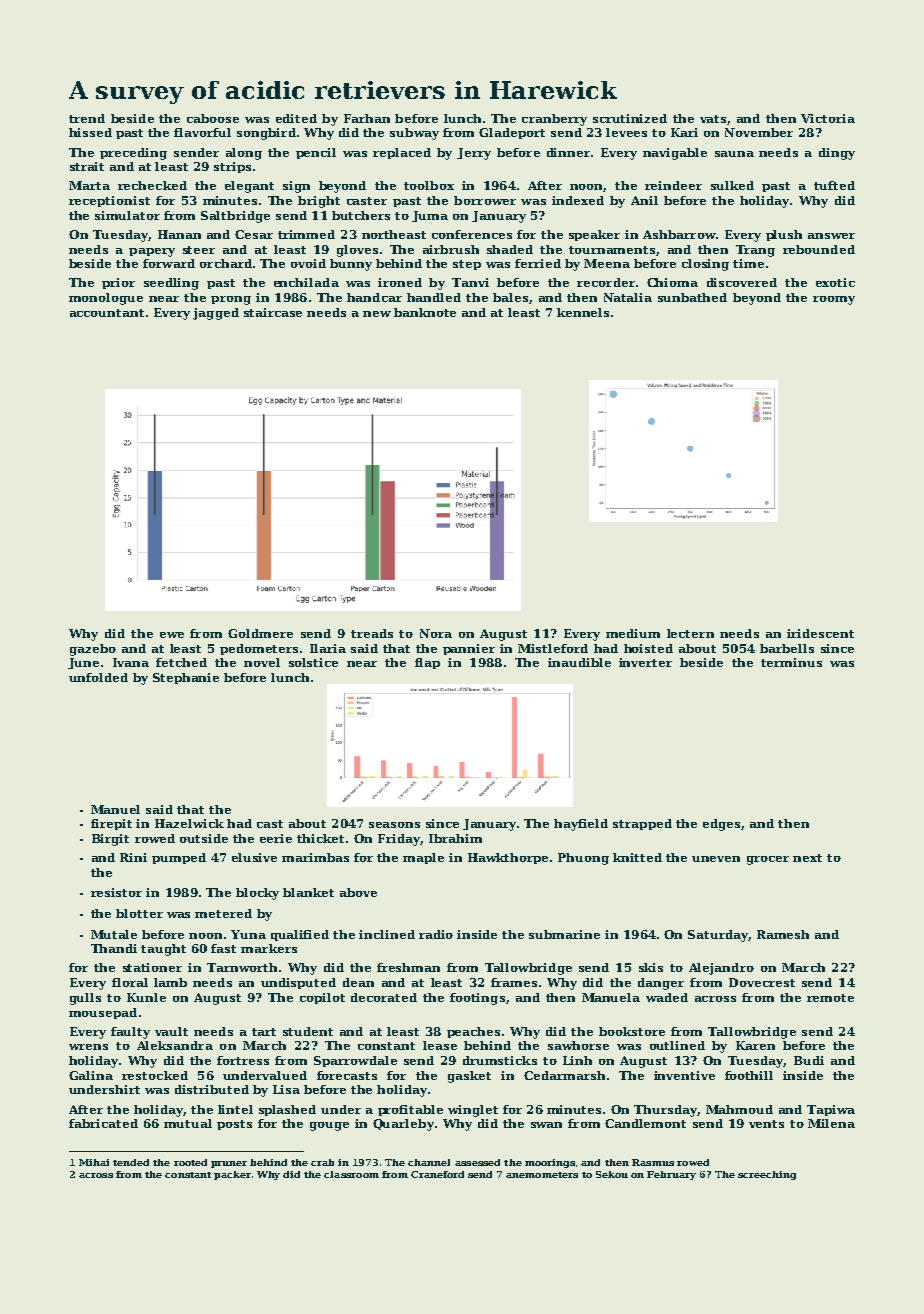 The image size is (924, 1314). What do you see at coordinates (469, 649) in the screenshot?
I see `pannier` at bounding box center [469, 649].
